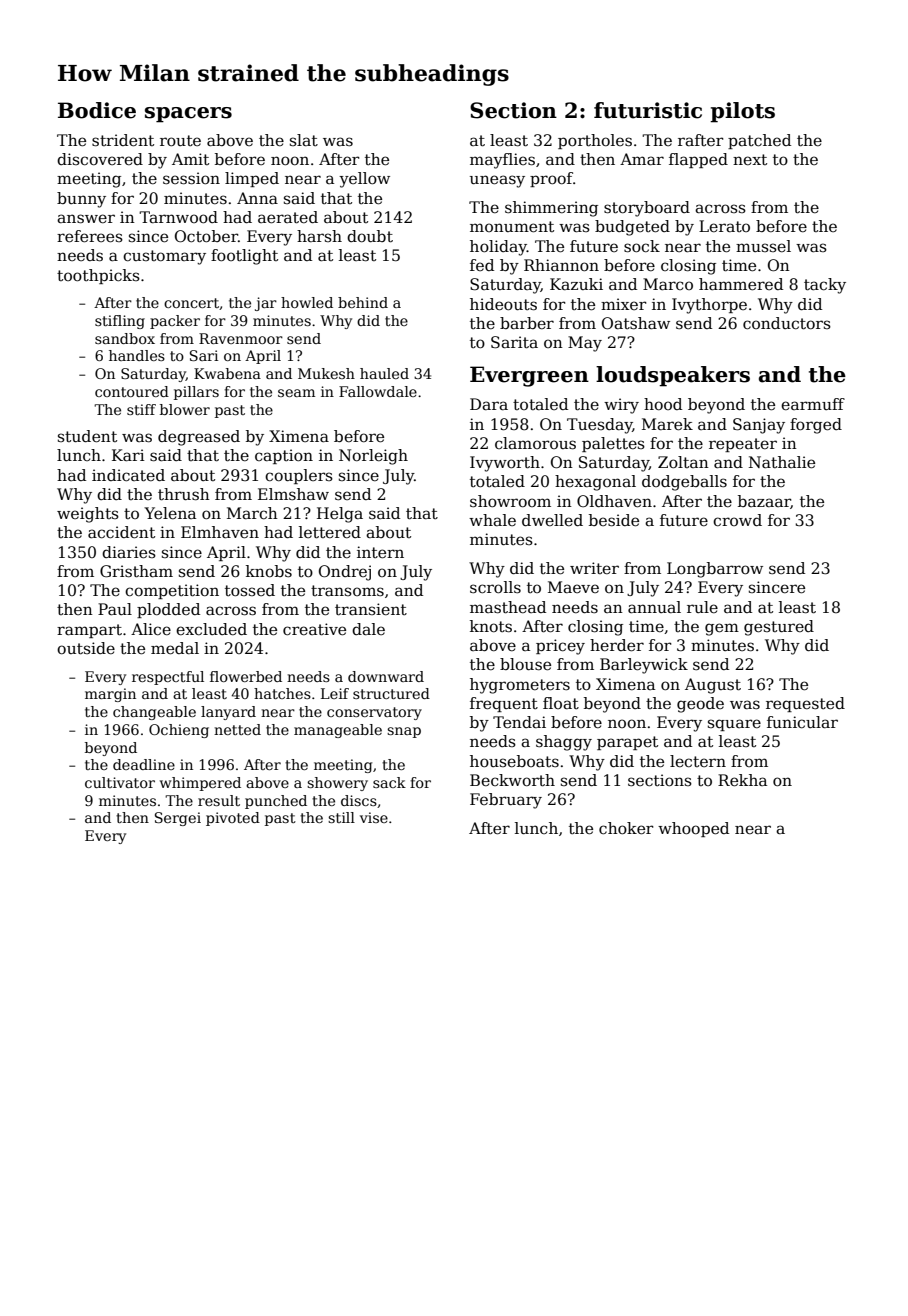  What do you see at coordinates (529, 376) in the document?
I see `Evergreen` at bounding box center [529, 376].
